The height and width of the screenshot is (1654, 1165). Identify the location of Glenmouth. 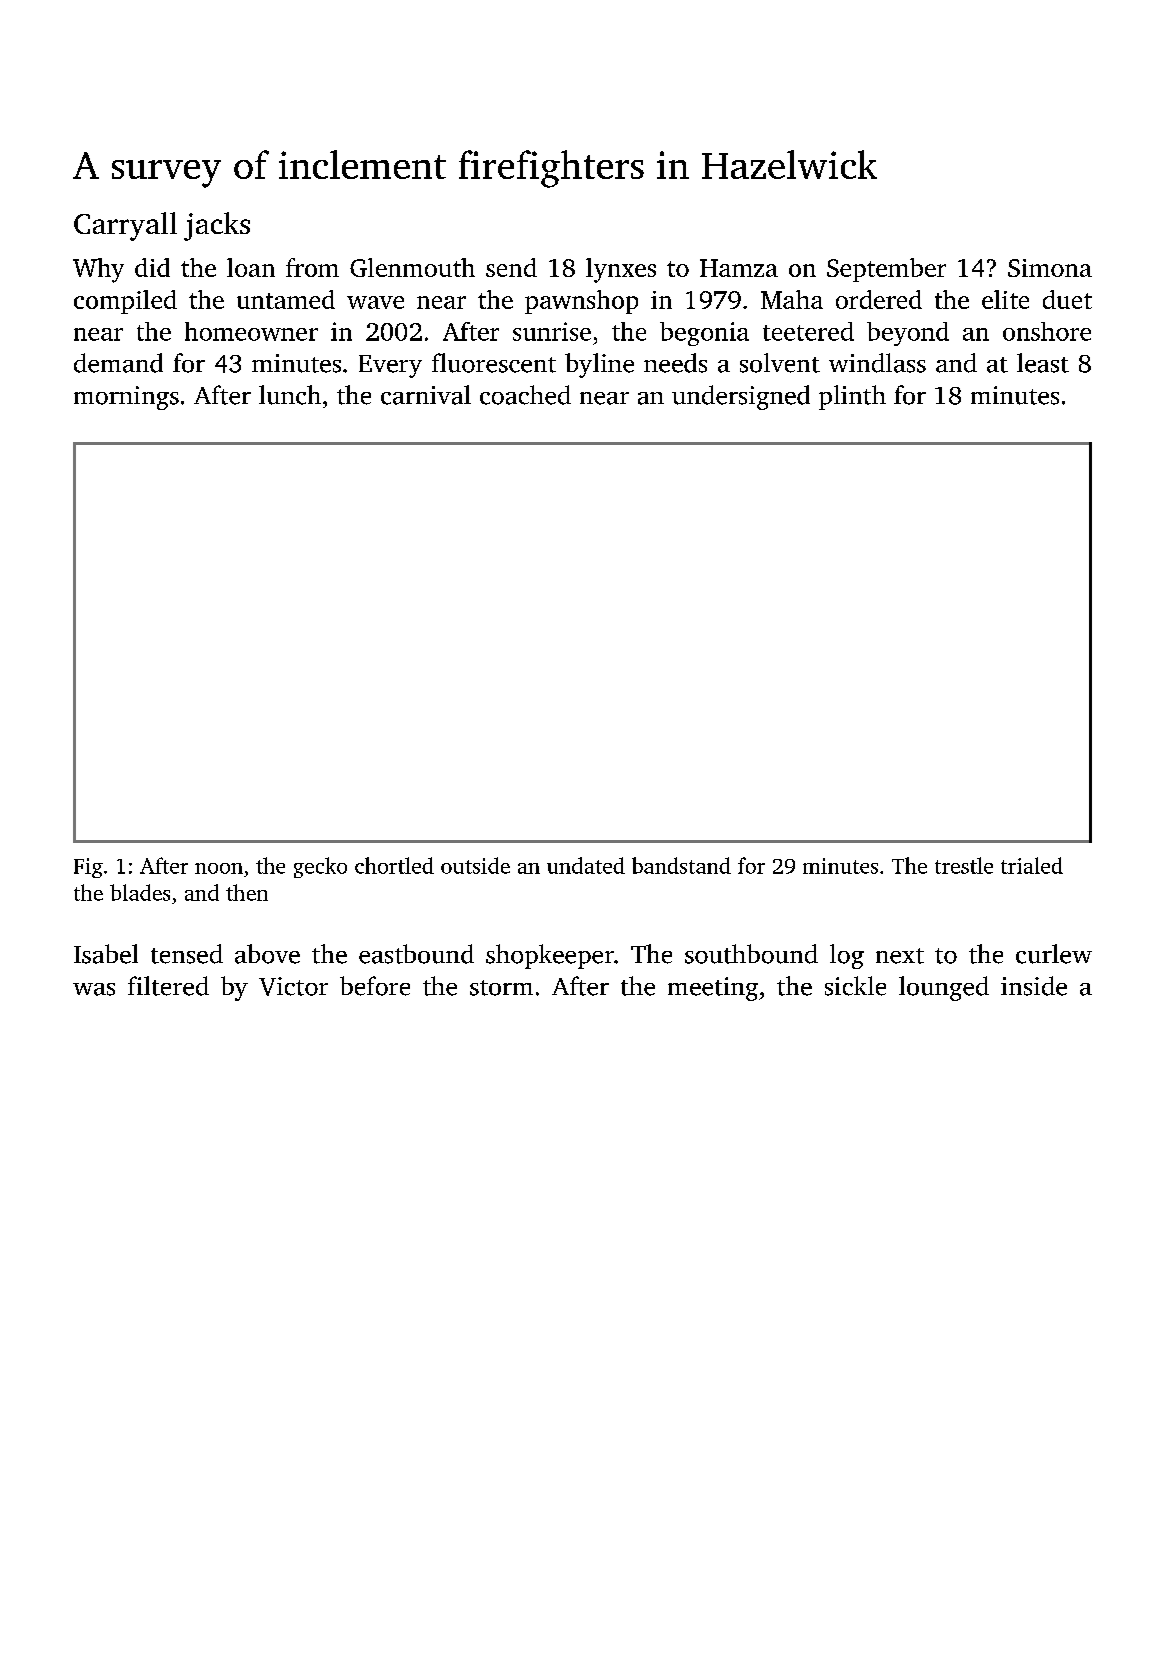
(412, 267).
